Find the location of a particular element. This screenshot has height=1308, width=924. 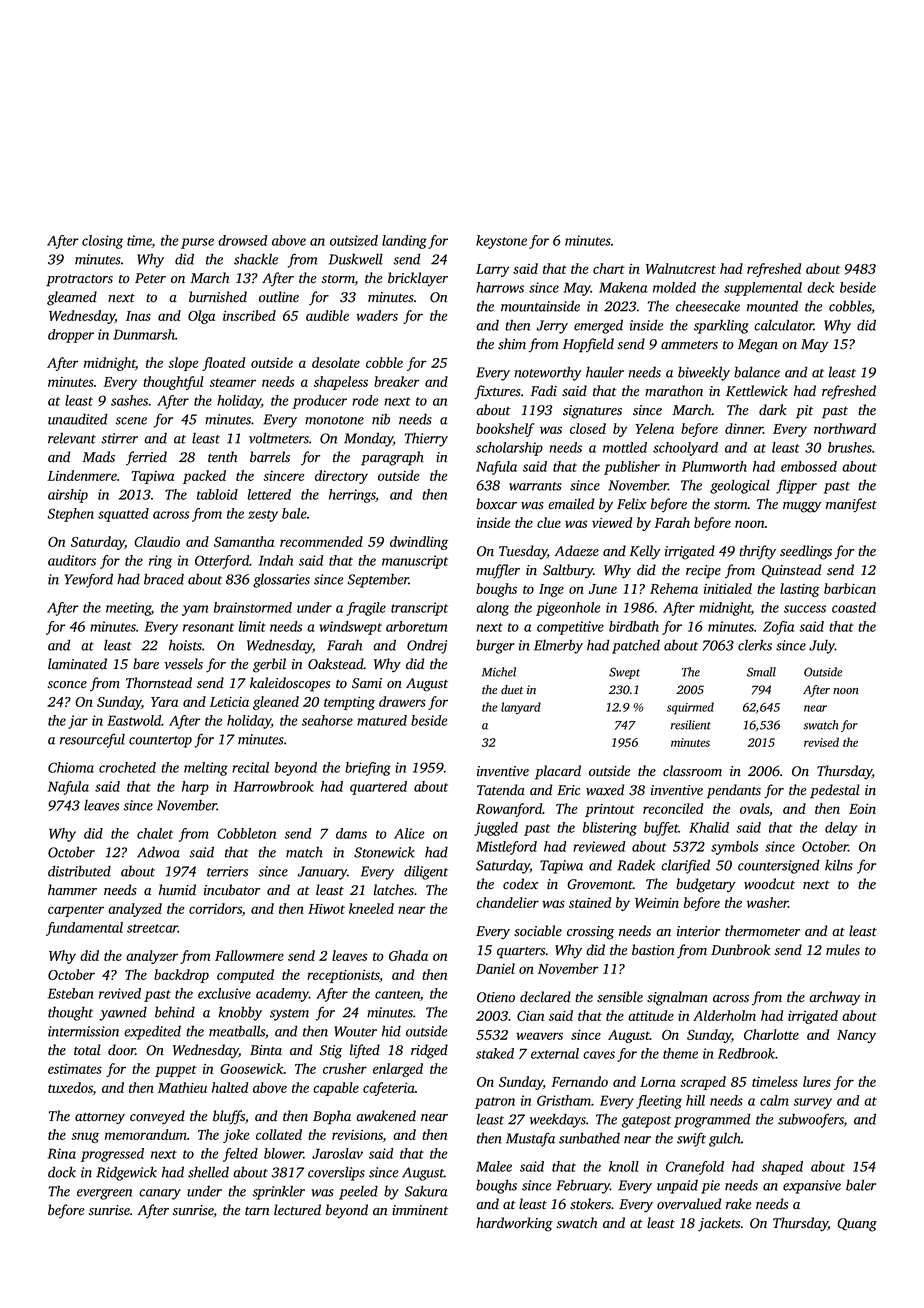

landing is located at coordinates (404, 242).
